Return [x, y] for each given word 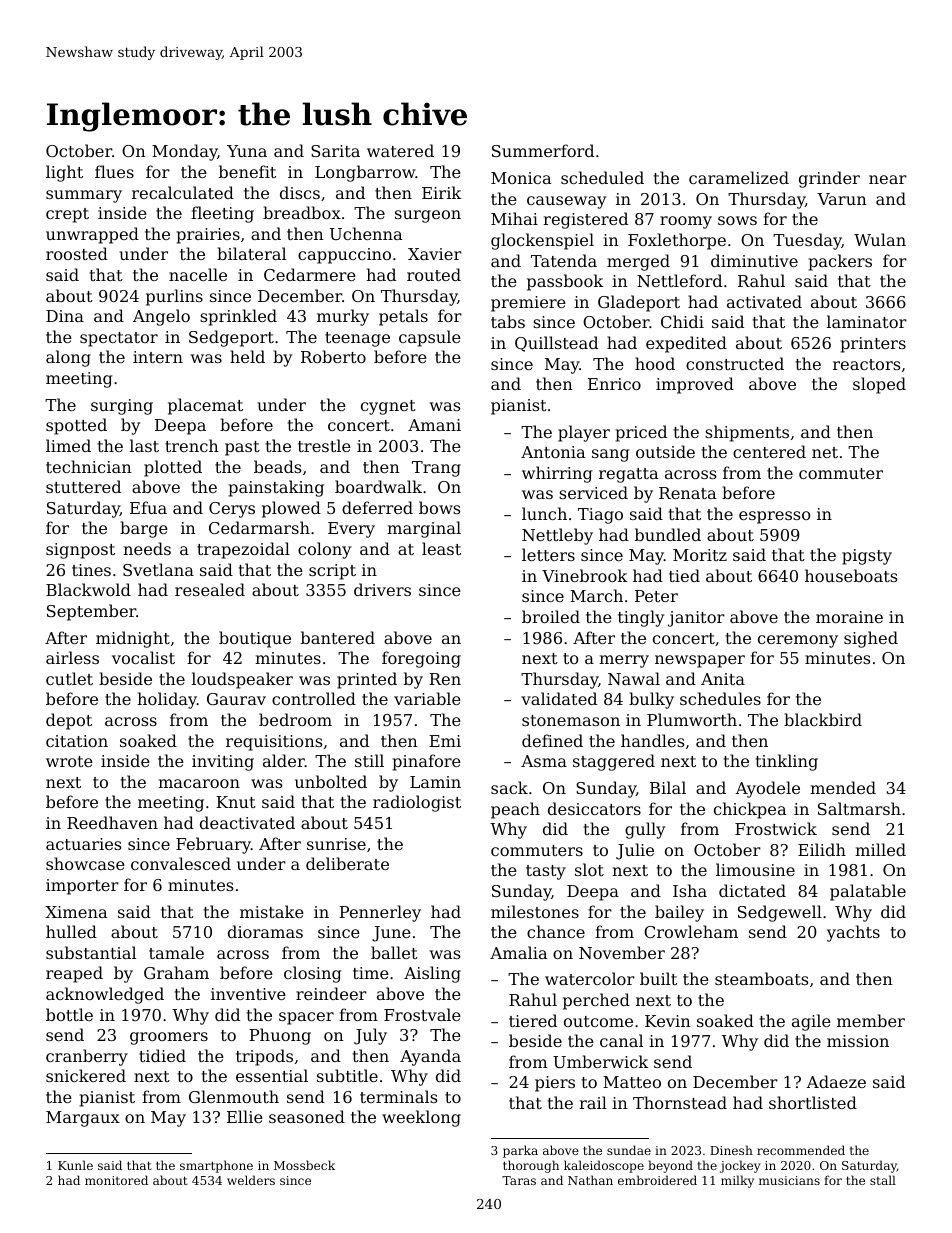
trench [192, 445]
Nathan [590, 1180]
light [64, 173]
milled [880, 849]
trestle [324, 445]
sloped [879, 385]
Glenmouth [234, 1096]
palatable [868, 892]
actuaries [83, 844]
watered [400, 150]
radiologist [417, 803]
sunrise [336, 844]
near [888, 179]
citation [77, 741]
